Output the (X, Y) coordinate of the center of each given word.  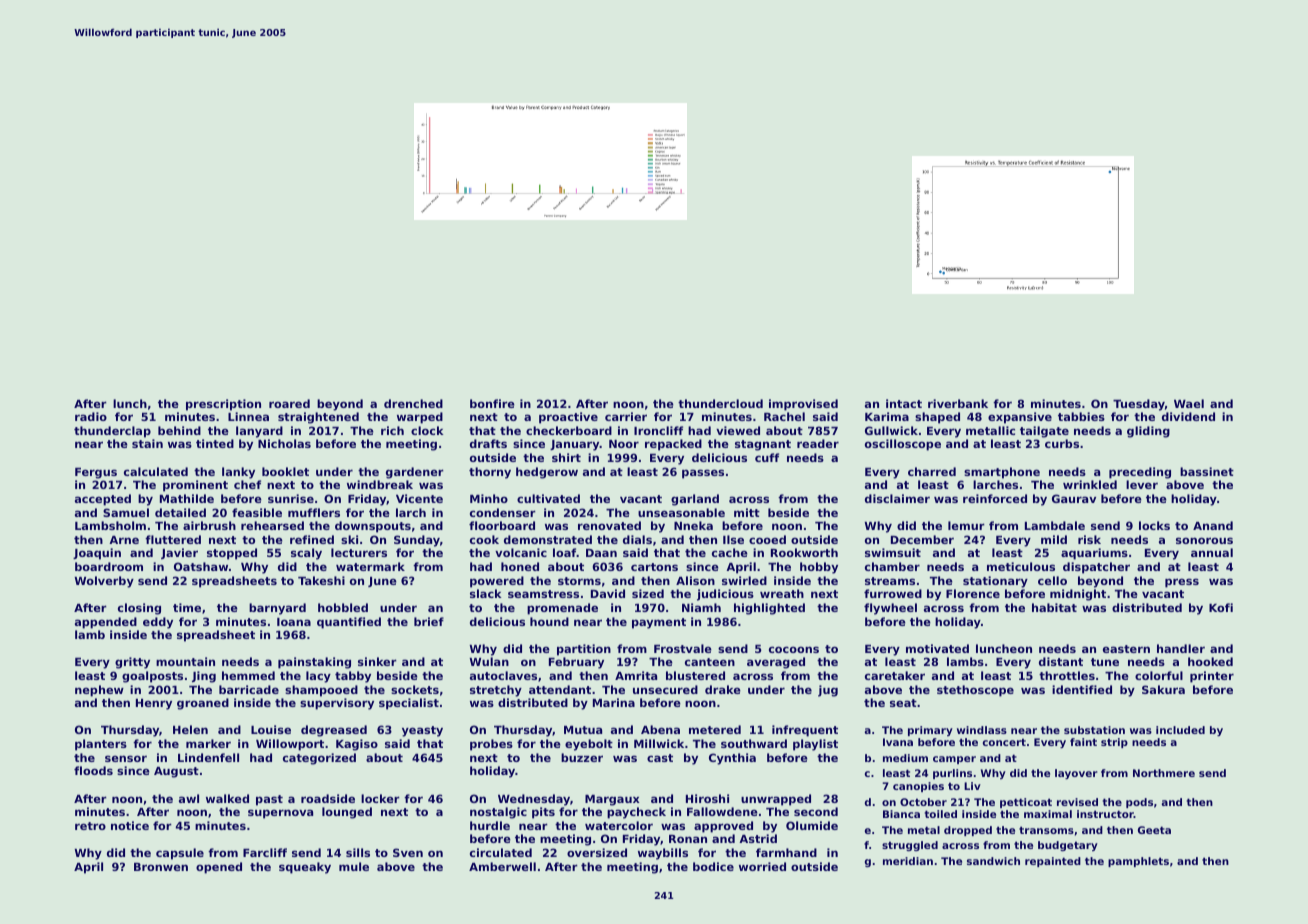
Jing (204, 677)
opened (219, 868)
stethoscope (975, 691)
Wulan (489, 661)
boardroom (109, 566)
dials (637, 539)
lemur (966, 525)
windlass (982, 730)
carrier (626, 416)
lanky (238, 473)
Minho (489, 498)
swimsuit (893, 552)
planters (101, 745)
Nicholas (284, 443)
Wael (1189, 403)
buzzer (582, 757)
